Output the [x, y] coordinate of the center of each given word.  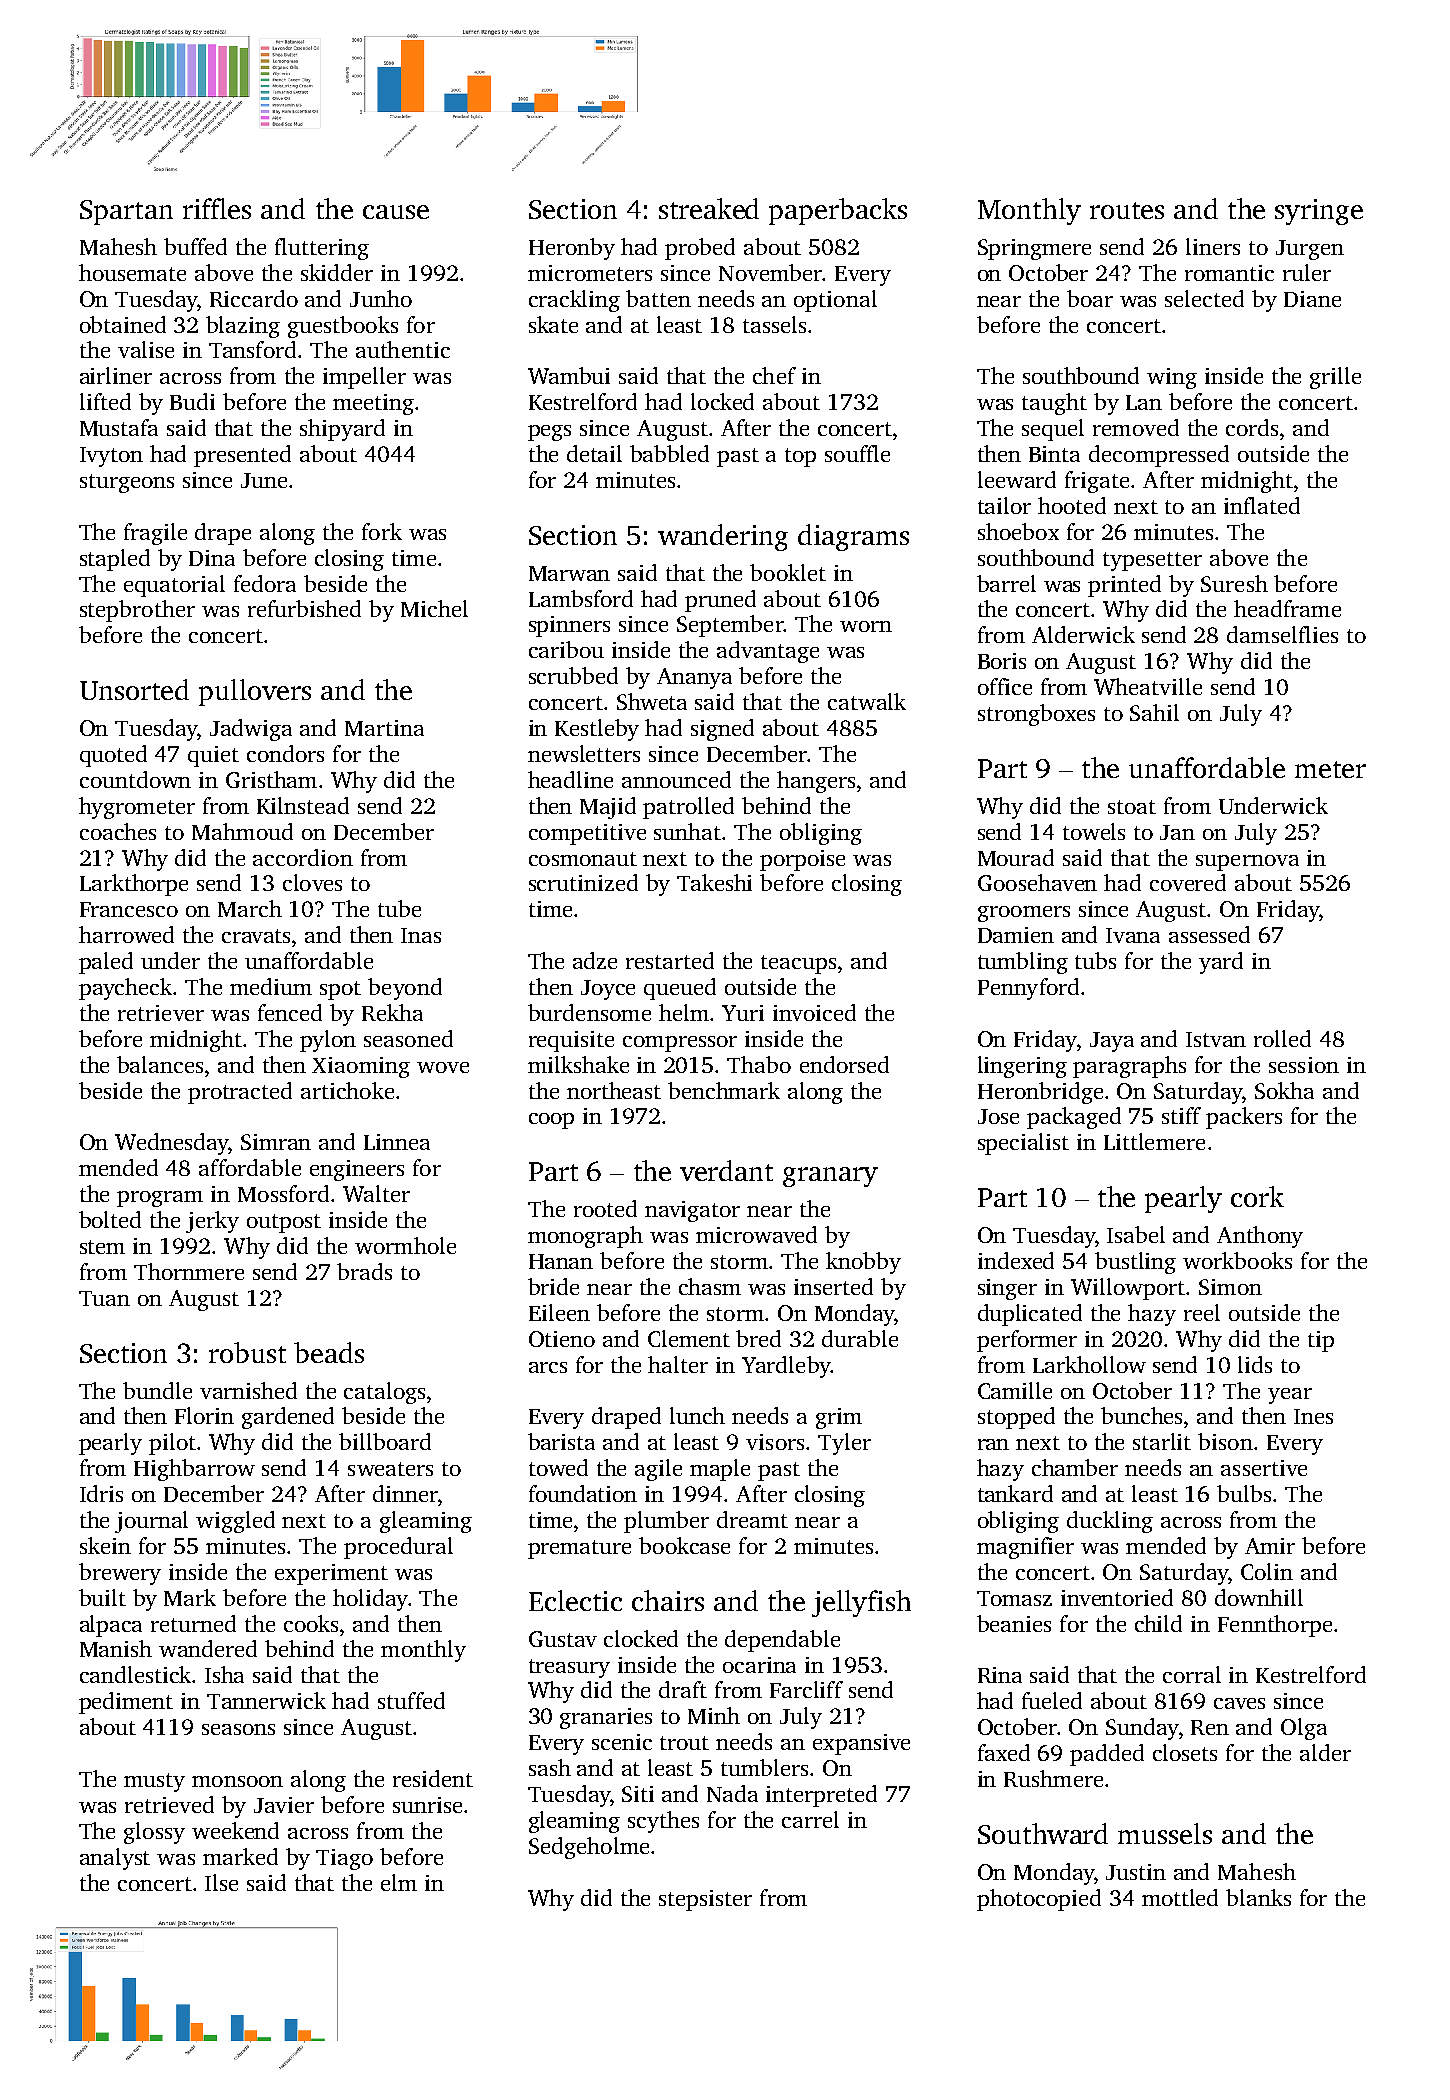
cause [396, 212]
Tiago [344, 1859]
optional [835, 301]
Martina [384, 728]
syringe [1319, 212]
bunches [1141, 1415]
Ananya [694, 678]
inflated [1262, 505]
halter [678, 1364]
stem [102, 1247]
